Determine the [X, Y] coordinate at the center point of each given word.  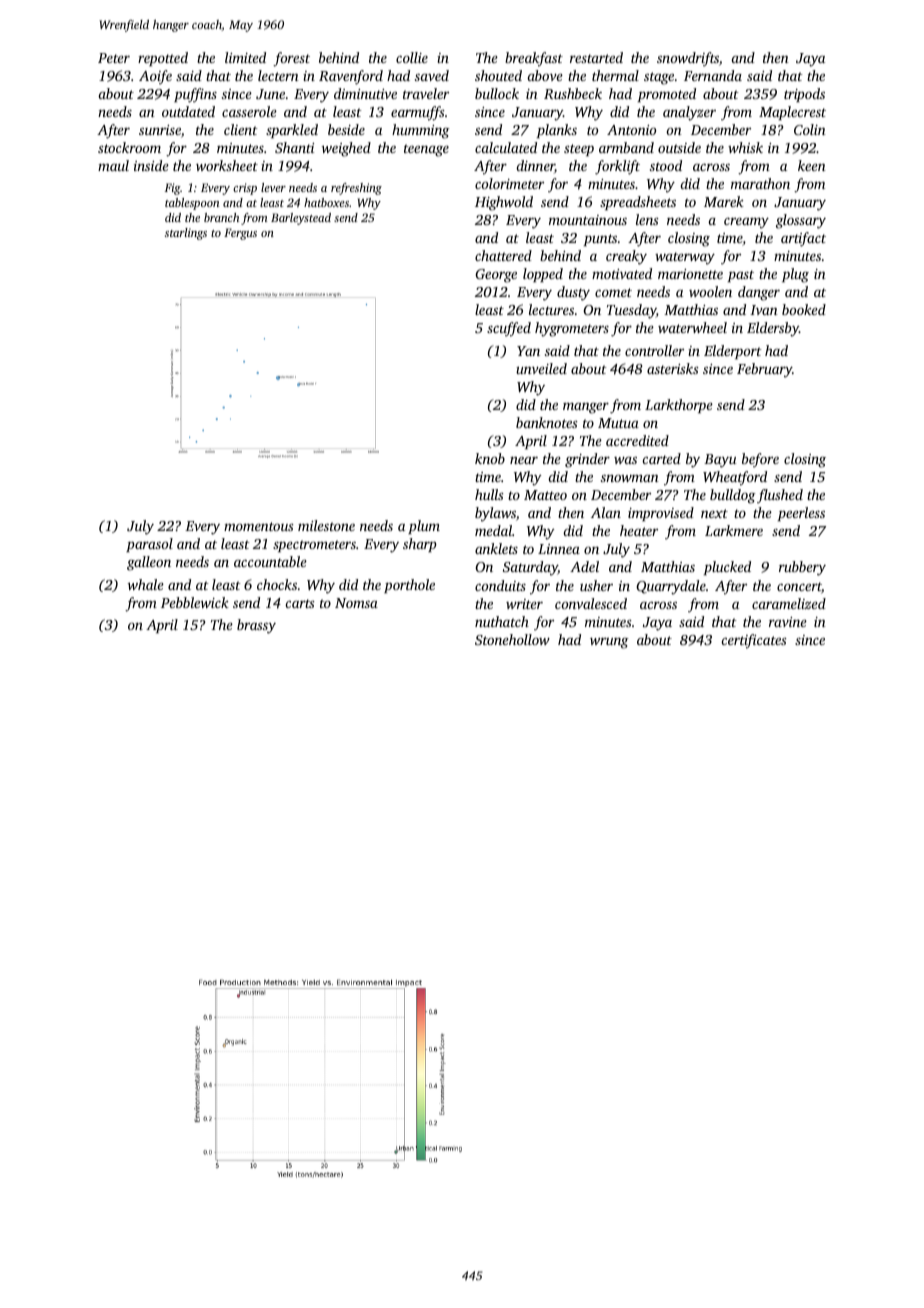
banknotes [547, 422]
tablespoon [192, 204]
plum [424, 527]
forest [291, 59]
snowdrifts [688, 59]
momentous [259, 526]
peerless [801, 514]
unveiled [541, 368]
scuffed [509, 329]
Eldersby [773, 329]
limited [245, 57]
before [760, 460]
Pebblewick [195, 602]
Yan [528, 351]
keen [812, 165]
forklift [617, 167]
